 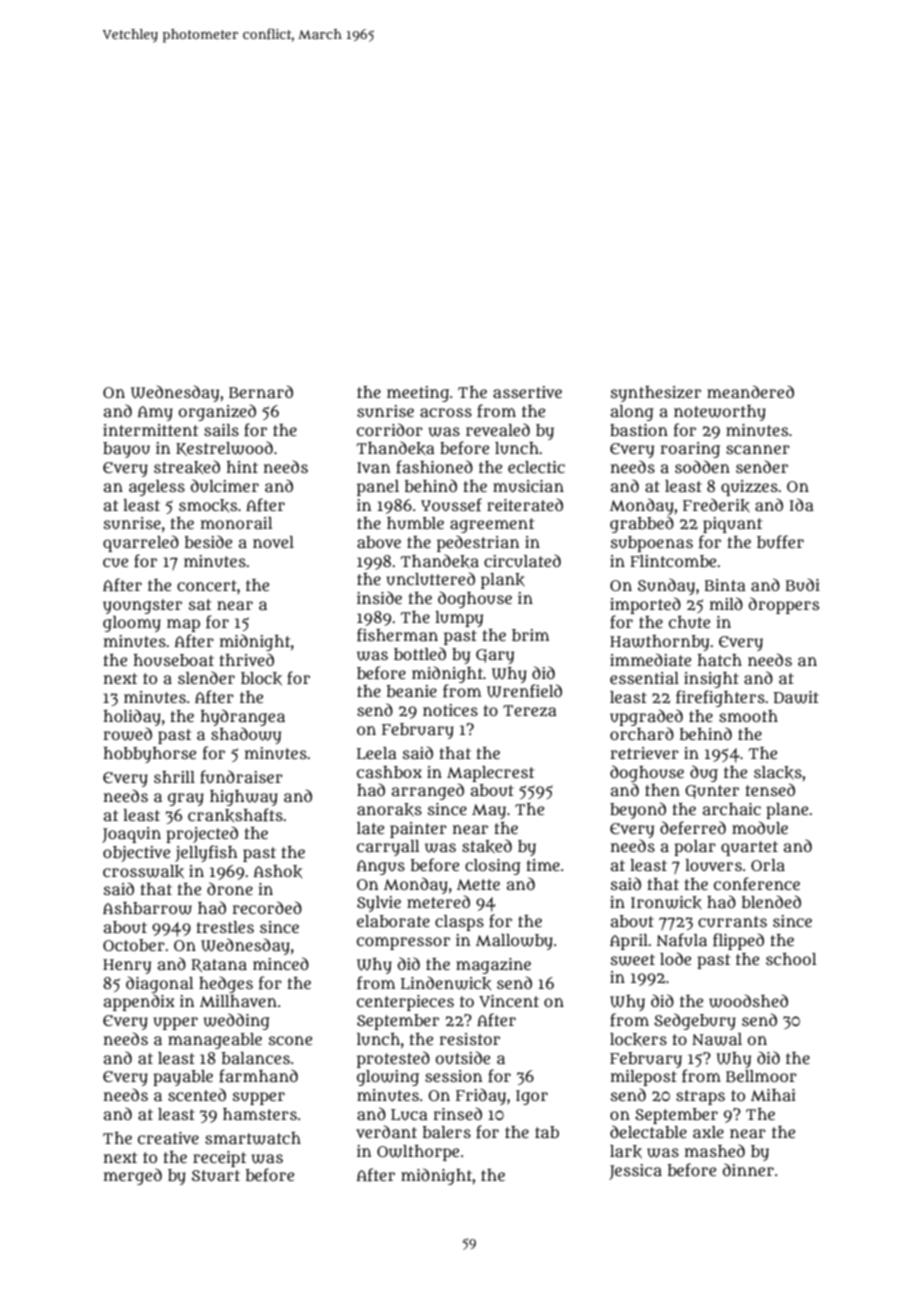 What do you see at coordinates (261, 679) in the screenshot?
I see `block` at bounding box center [261, 679].
